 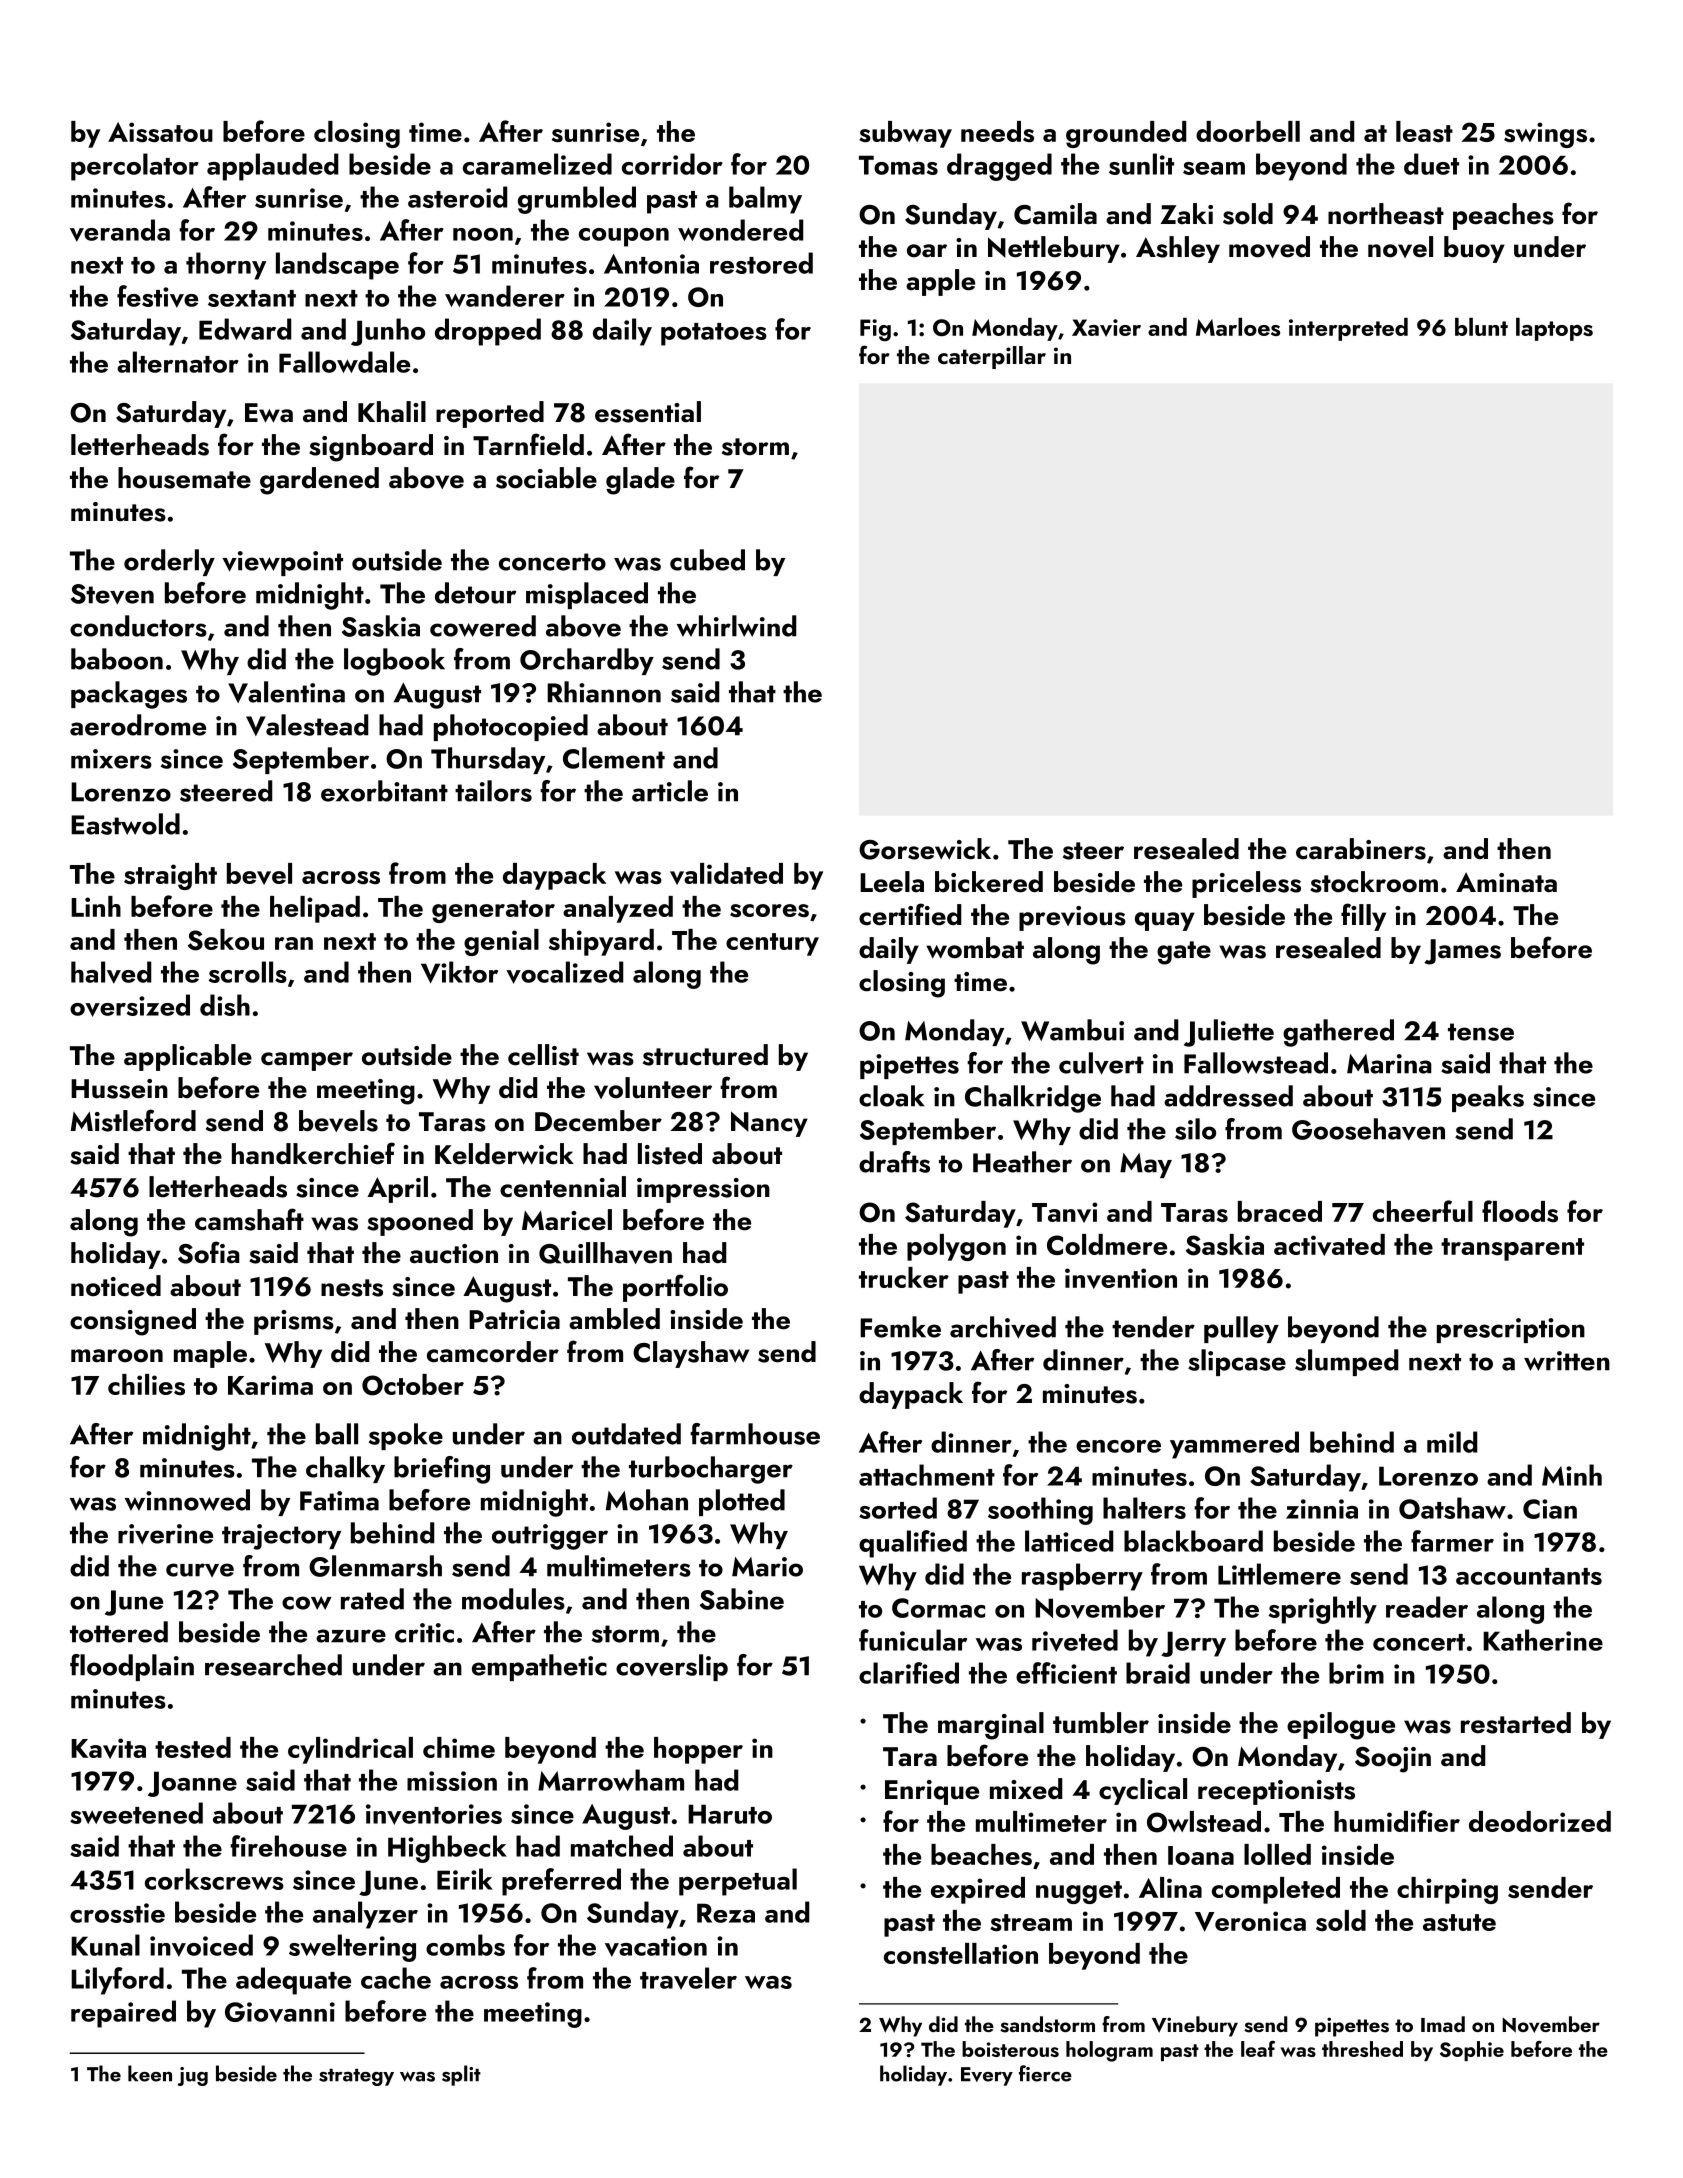 I want to click on astute, so click(x=1459, y=1923).
